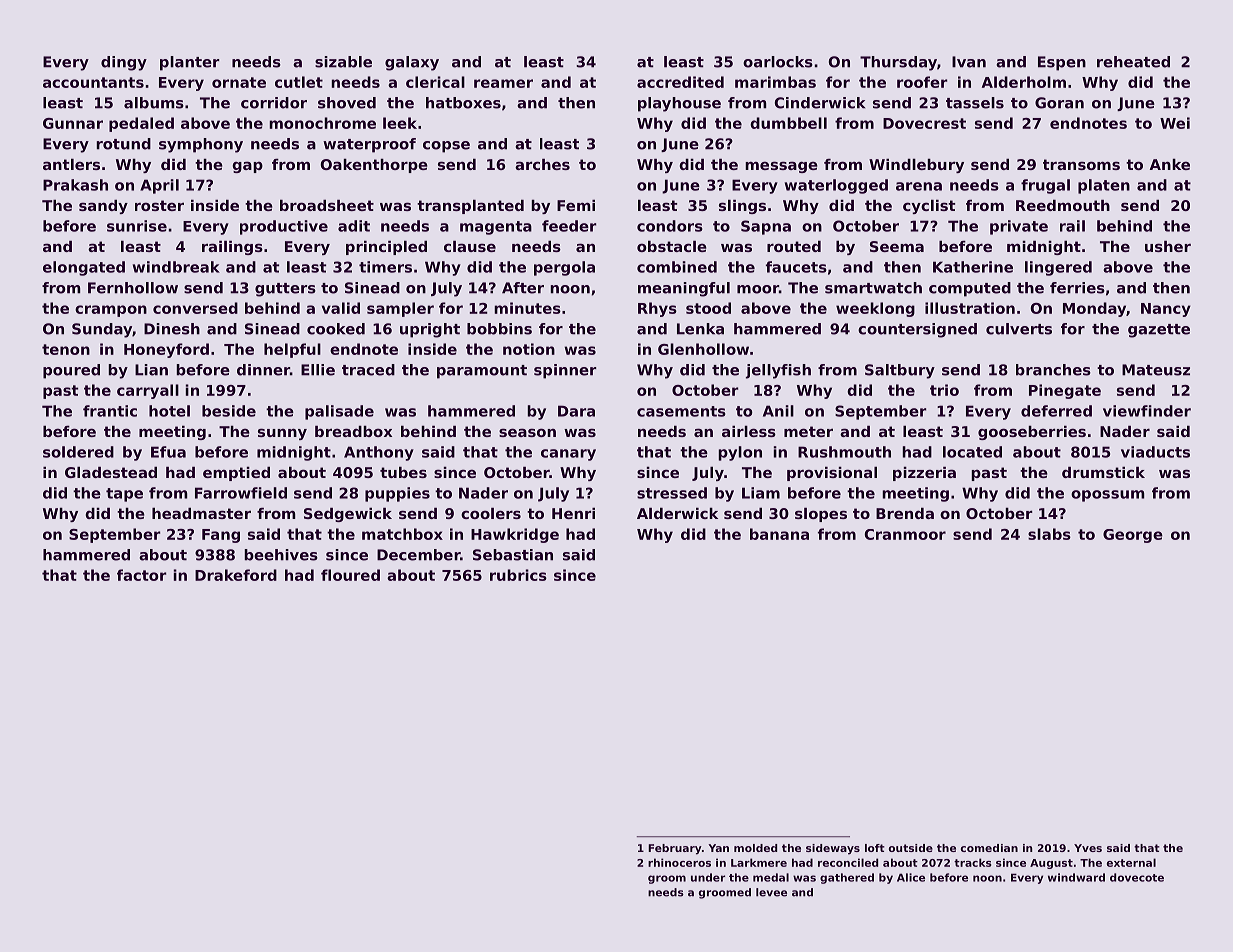 Image resolution: width=1233 pixels, height=952 pixels. Describe the element at coordinates (708, 308) in the screenshot. I see `stood` at that location.
